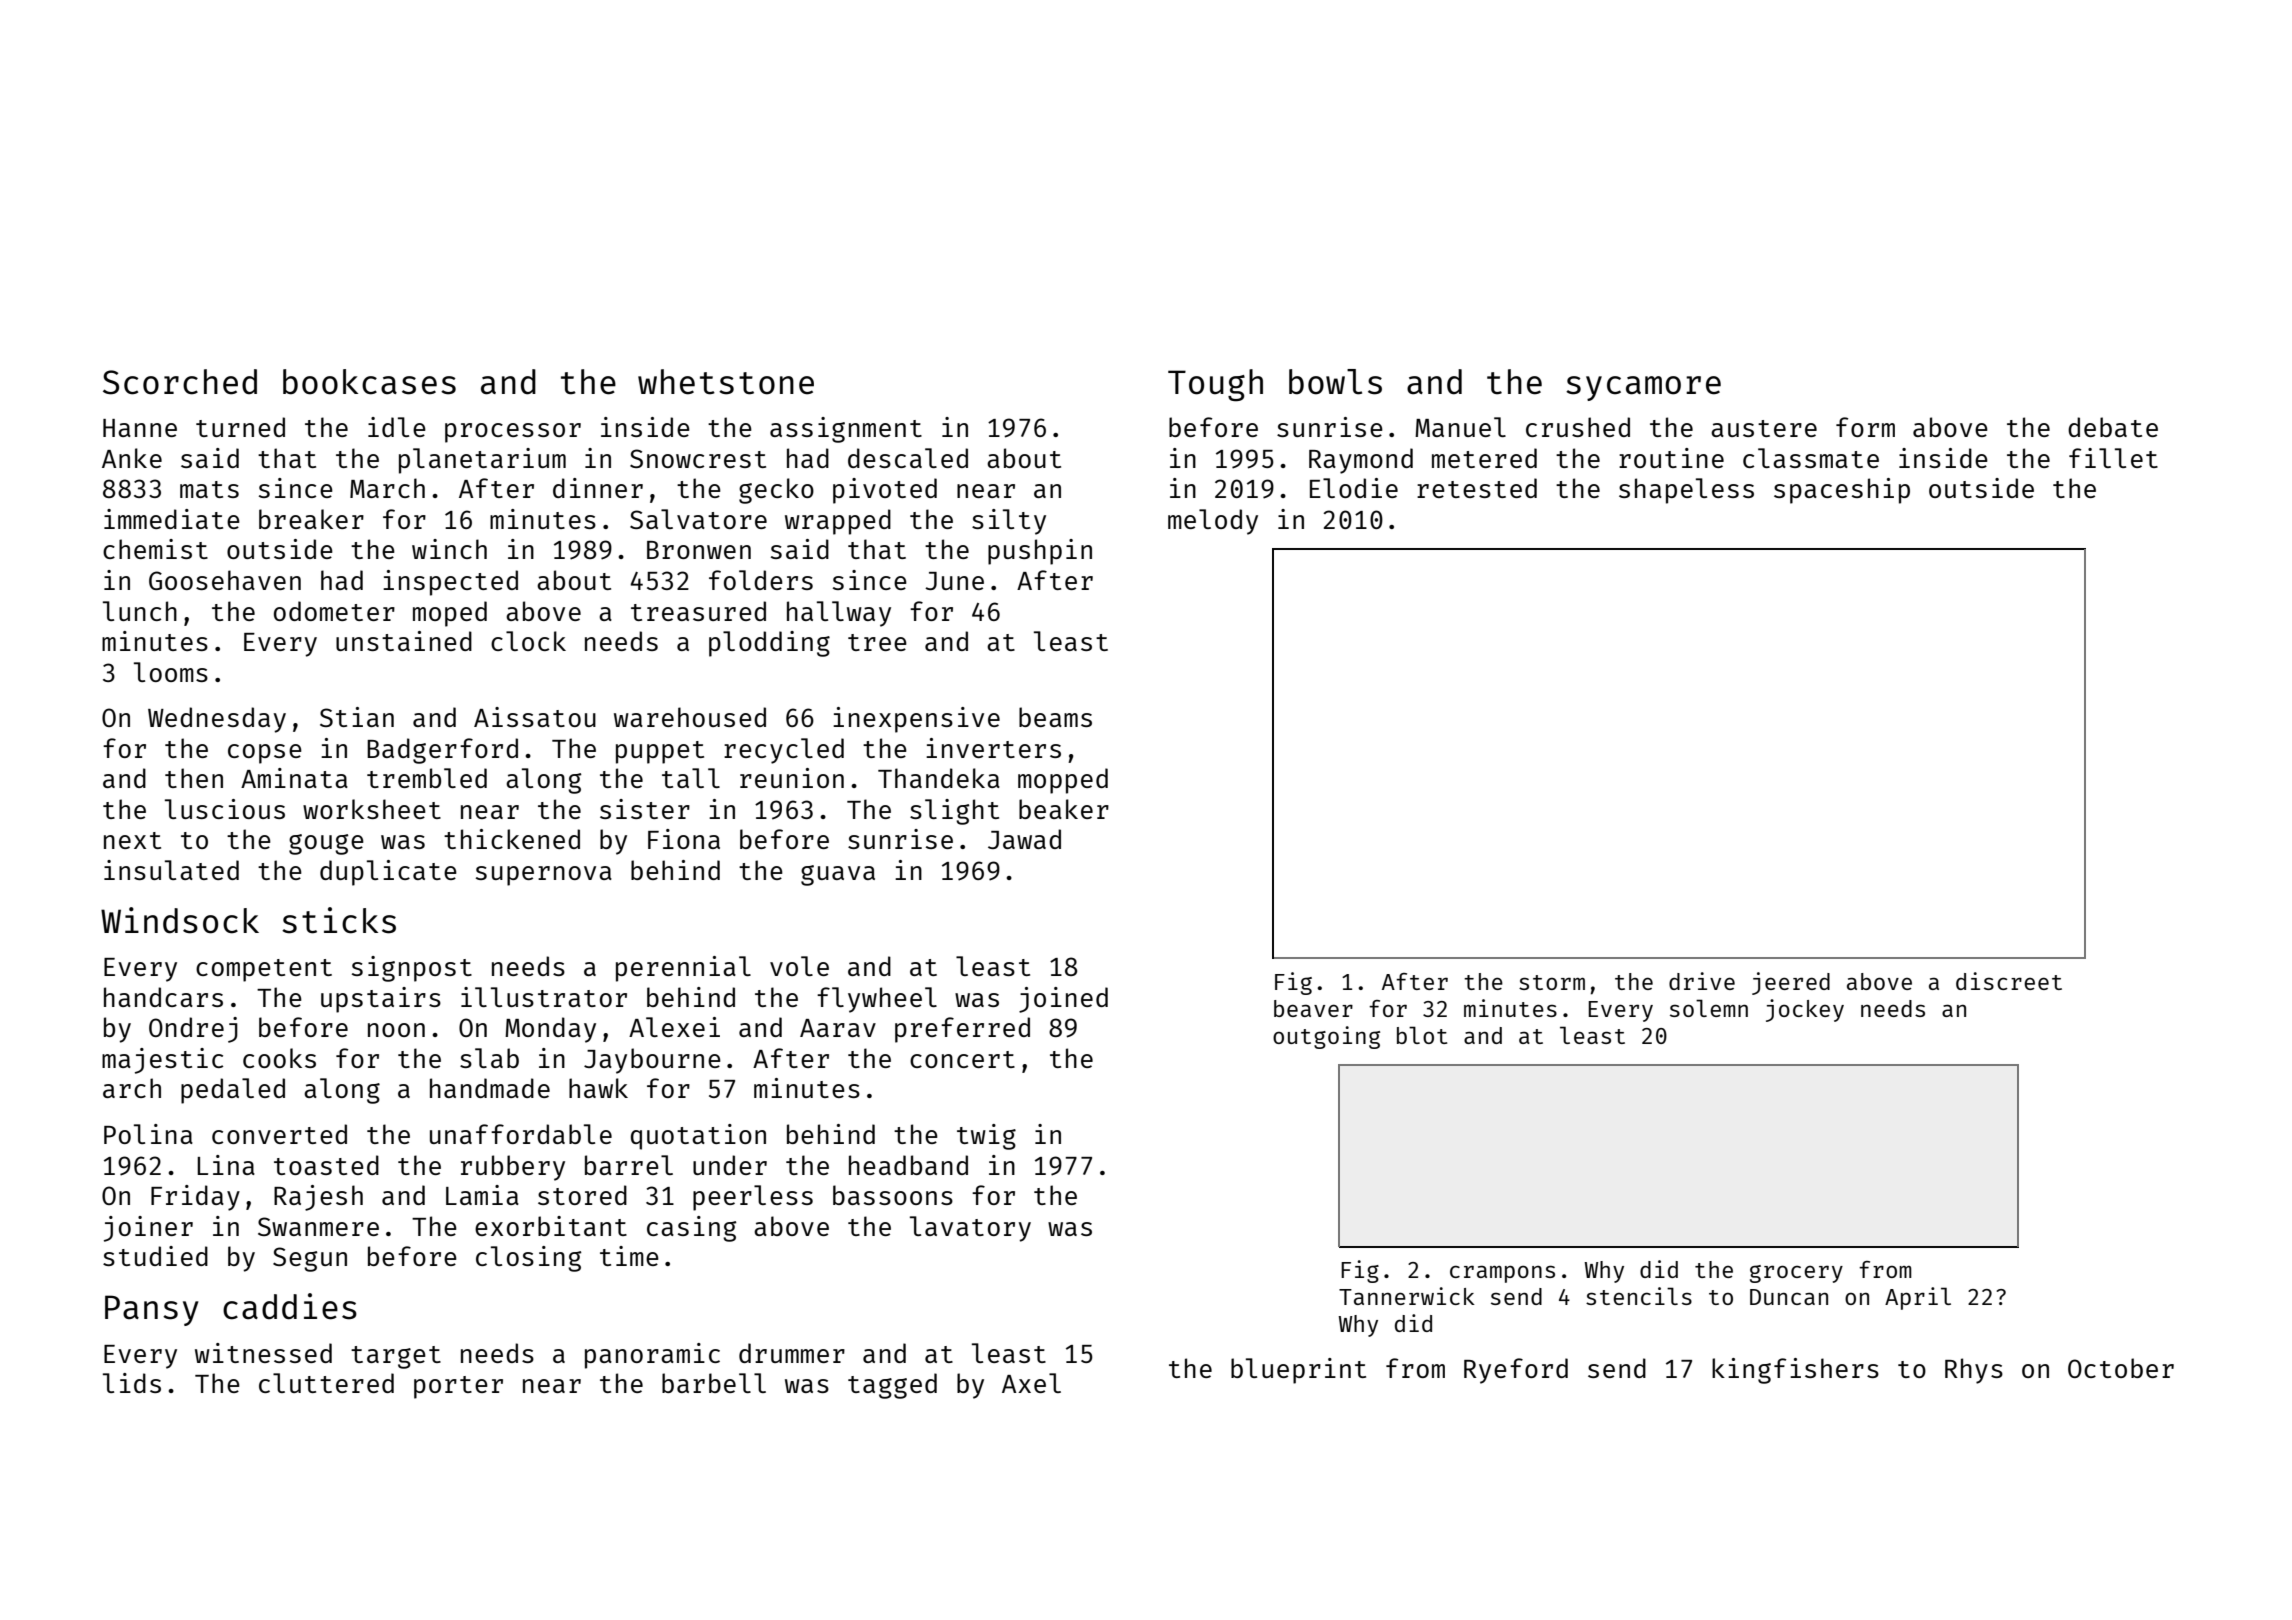 The image size is (2292, 1620). What do you see at coordinates (513, 433) in the screenshot?
I see `processor` at bounding box center [513, 433].
